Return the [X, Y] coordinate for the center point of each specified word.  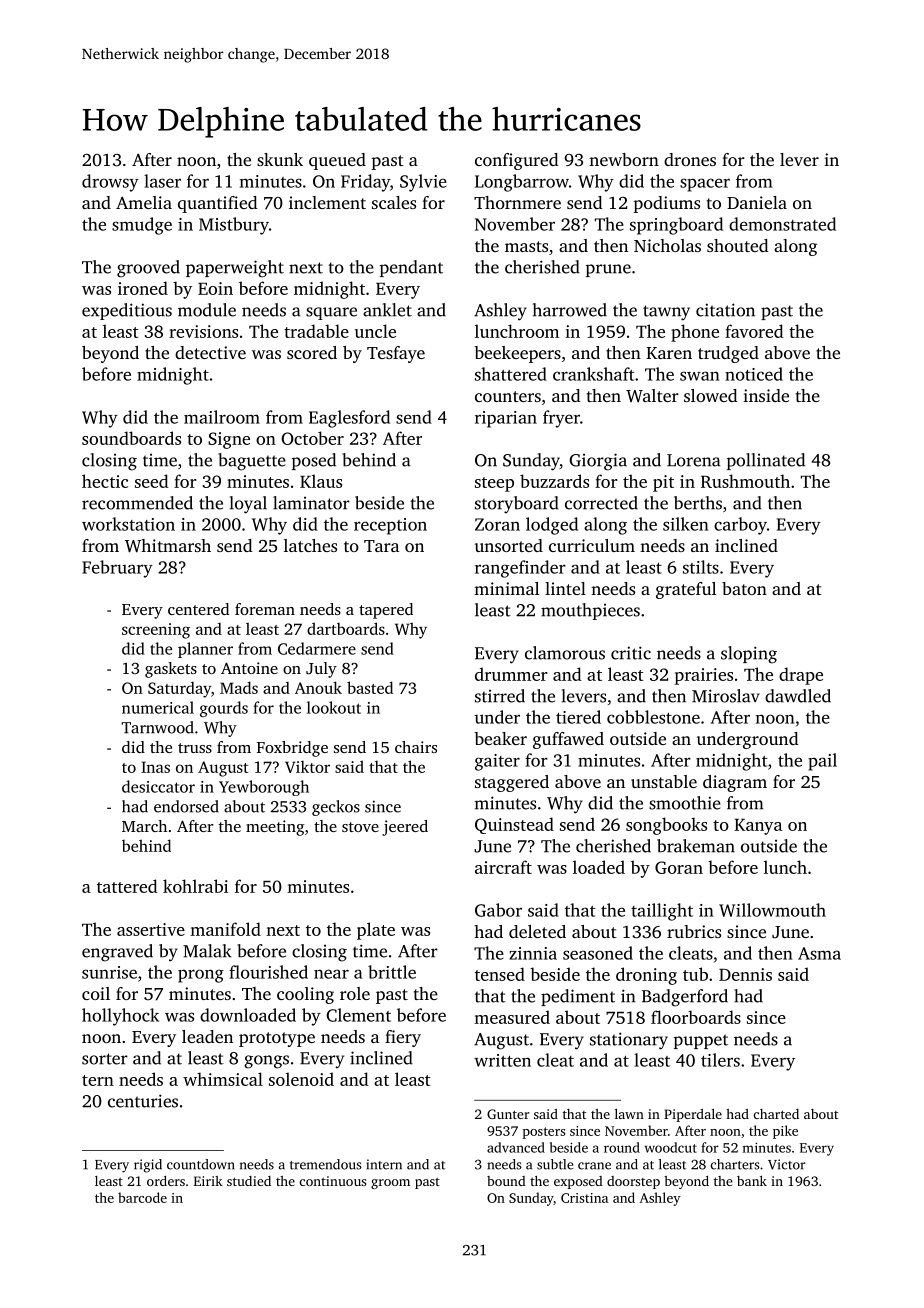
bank [752, 1181]
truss [195, 748]
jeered [405, 828]
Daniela [757, 202]
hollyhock [120, 1017]
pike [785, 1132]
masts [526, 246]
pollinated [766, 461]
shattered [511, 374]
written [502, 1060]
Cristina [584, 1198]
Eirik [208, 1181]
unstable [664, 781]
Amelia [144, 202]
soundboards [131, 438]
